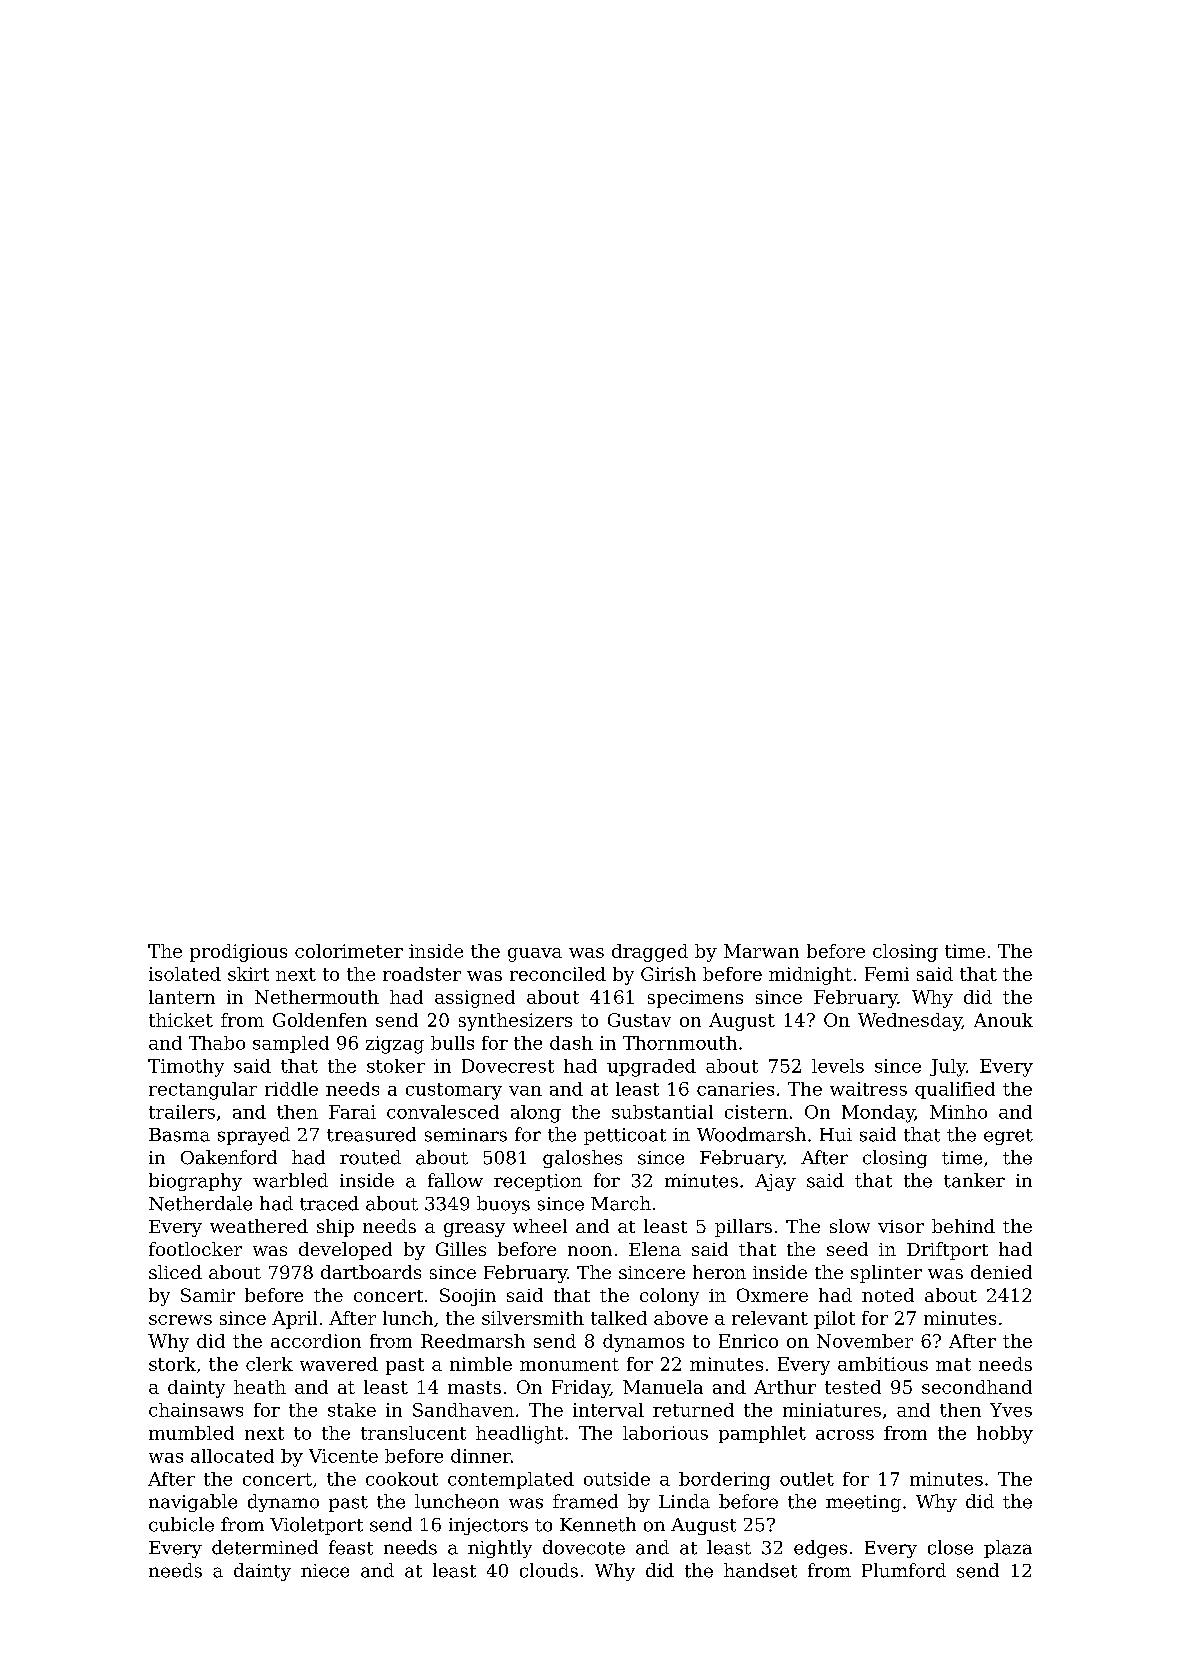  I want to click on pillars, so click(743, 1228).
